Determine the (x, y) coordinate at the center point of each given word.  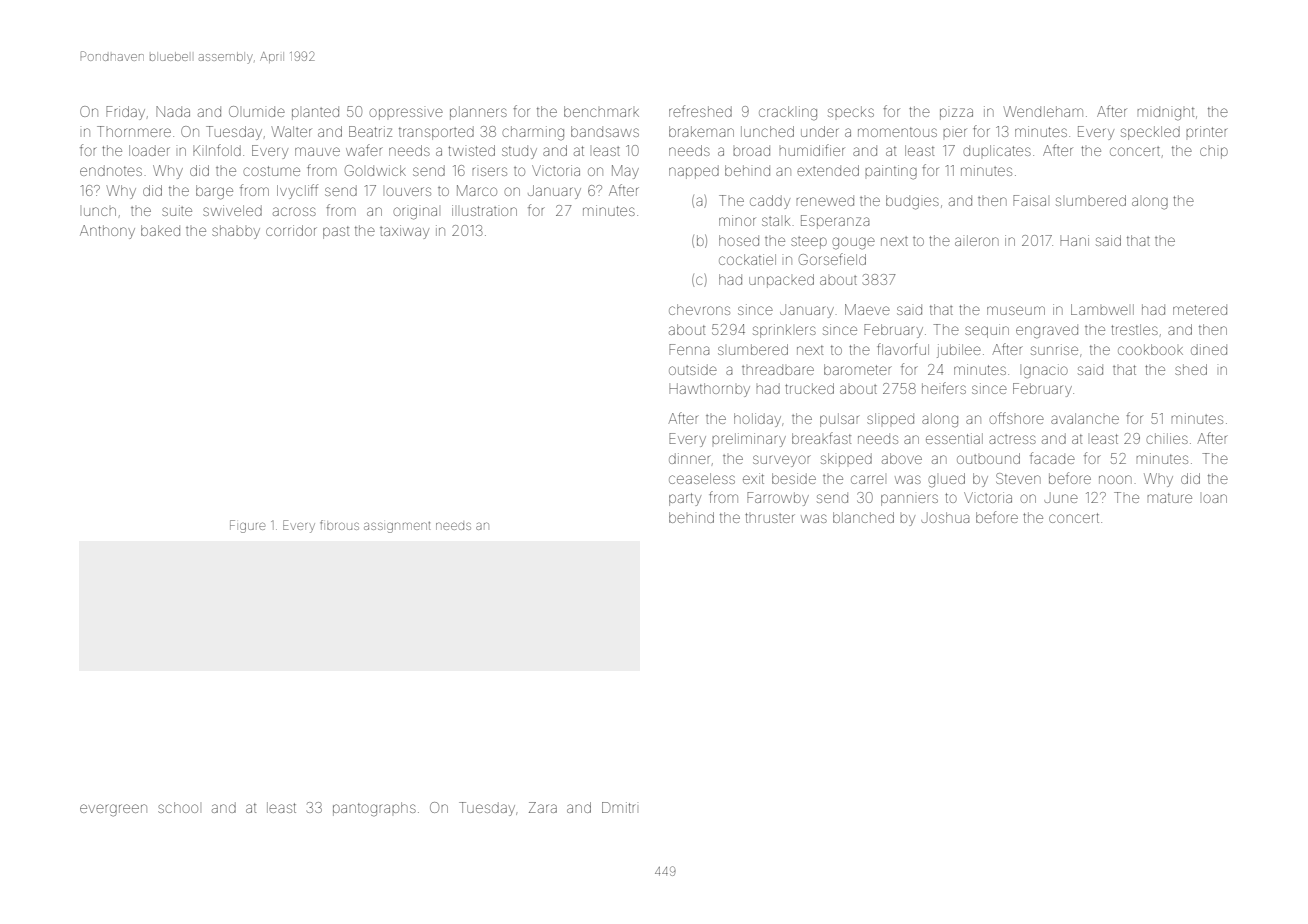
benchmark (601, 111)
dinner (690, 458)
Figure (247, 526)
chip (1214, 153)
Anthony (107, 232)
